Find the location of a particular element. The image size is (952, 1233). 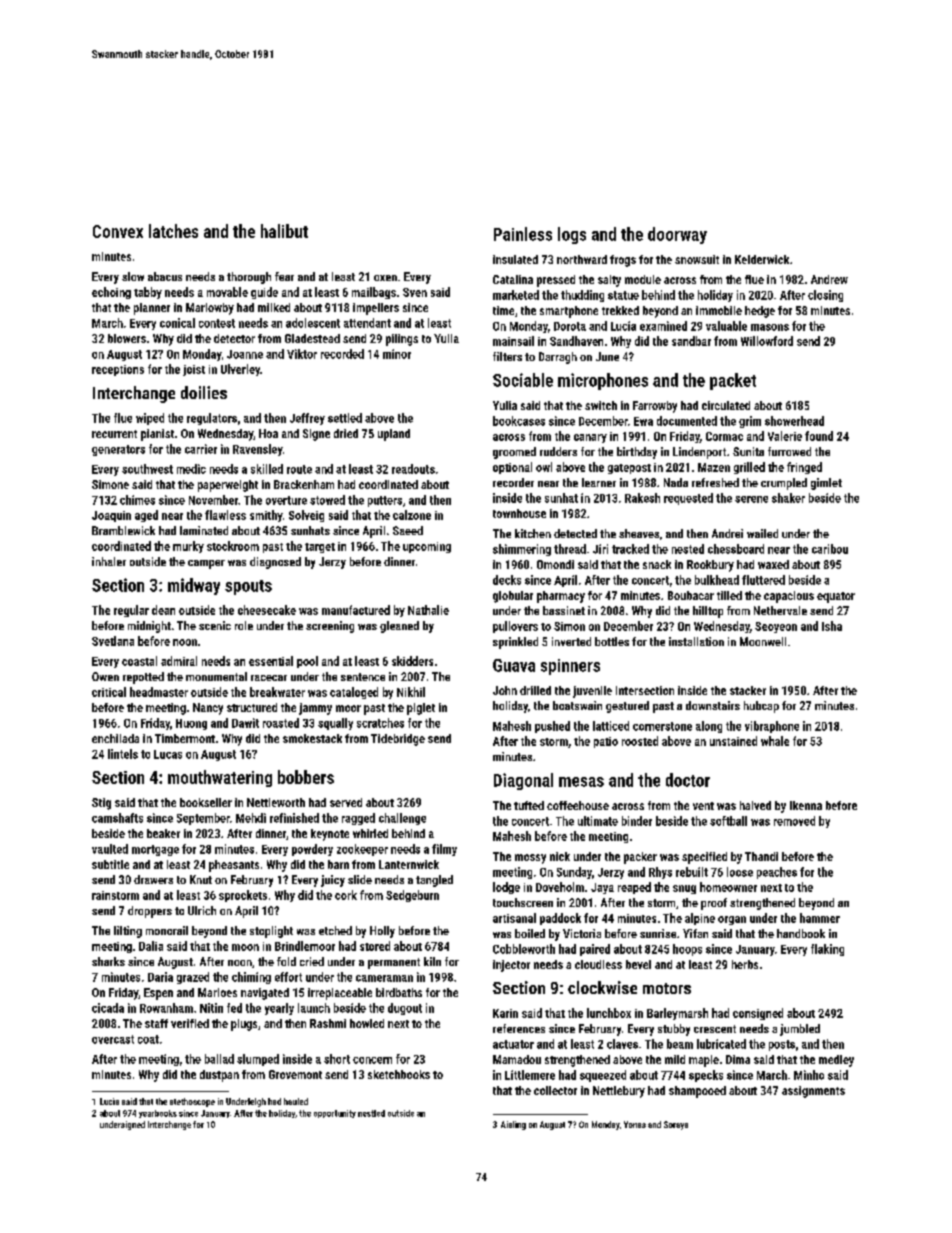

coastal is located at coordinates (139, 661).
